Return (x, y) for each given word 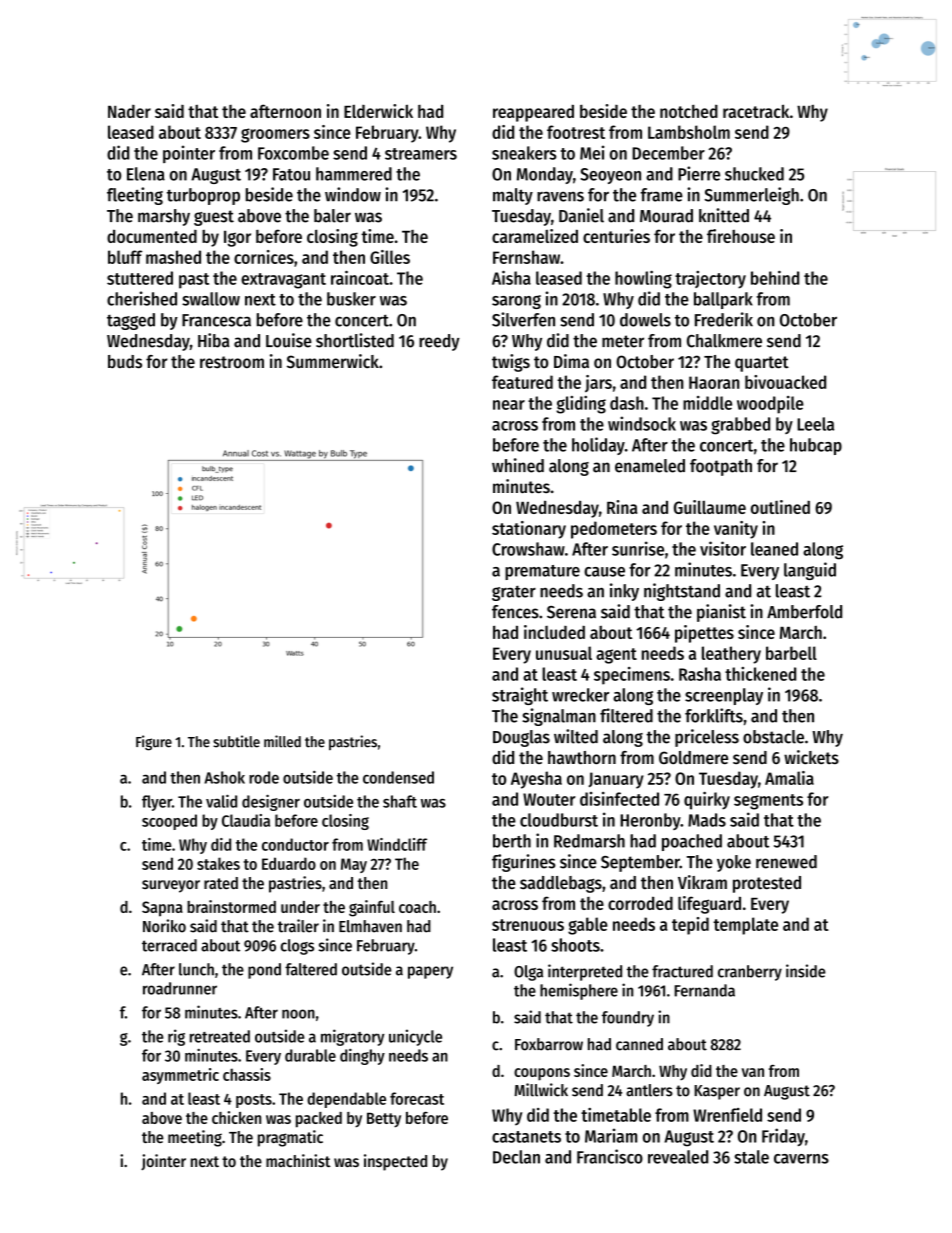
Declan (516, 1157)
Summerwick (333, 361)
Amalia (789, 778)
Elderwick (378, 111)
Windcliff (397, 844)
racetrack (756, 111)
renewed (786, 862)
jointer (163, 1162)
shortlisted (355, 340)
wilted (576, 736)
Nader (129, 111)
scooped (169, 822)
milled (282, 741)
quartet (762, 364)
